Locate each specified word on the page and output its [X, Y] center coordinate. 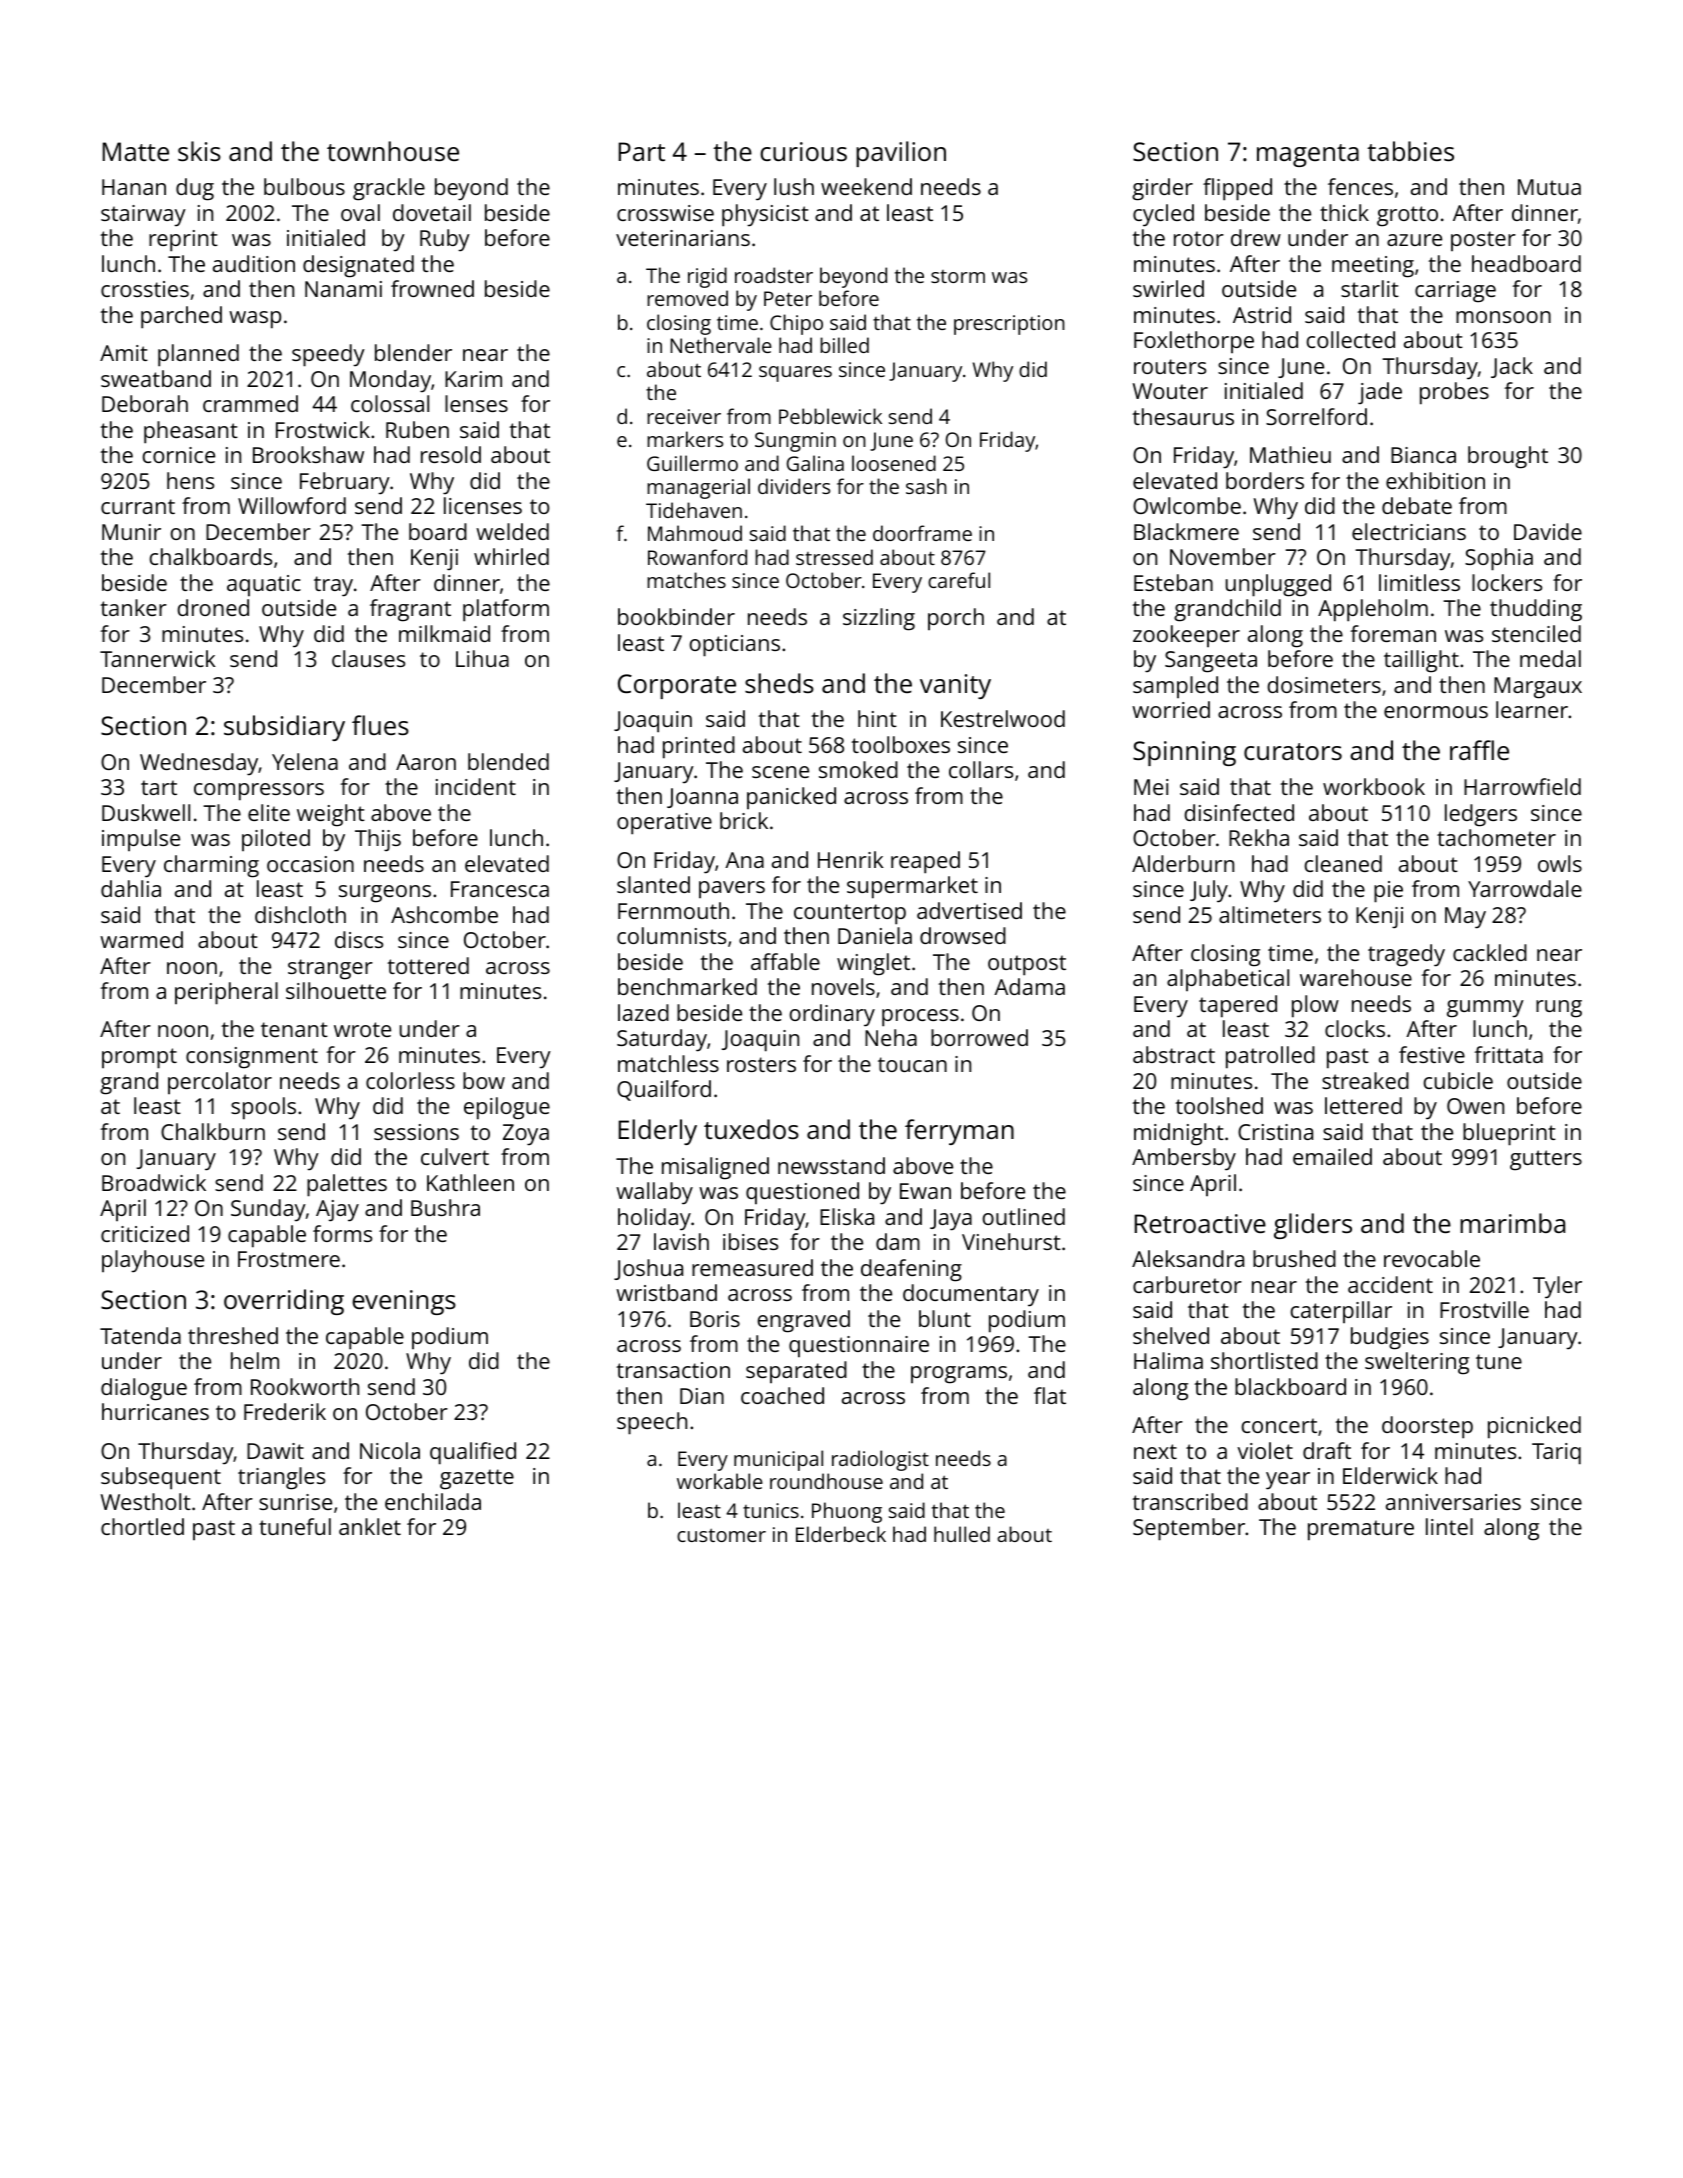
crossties [145, 289]
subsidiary [284, 728]
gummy [1485, 1009]
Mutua [1549, 187]
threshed [233, 1335]
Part [642, 151]
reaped [925, 862]
